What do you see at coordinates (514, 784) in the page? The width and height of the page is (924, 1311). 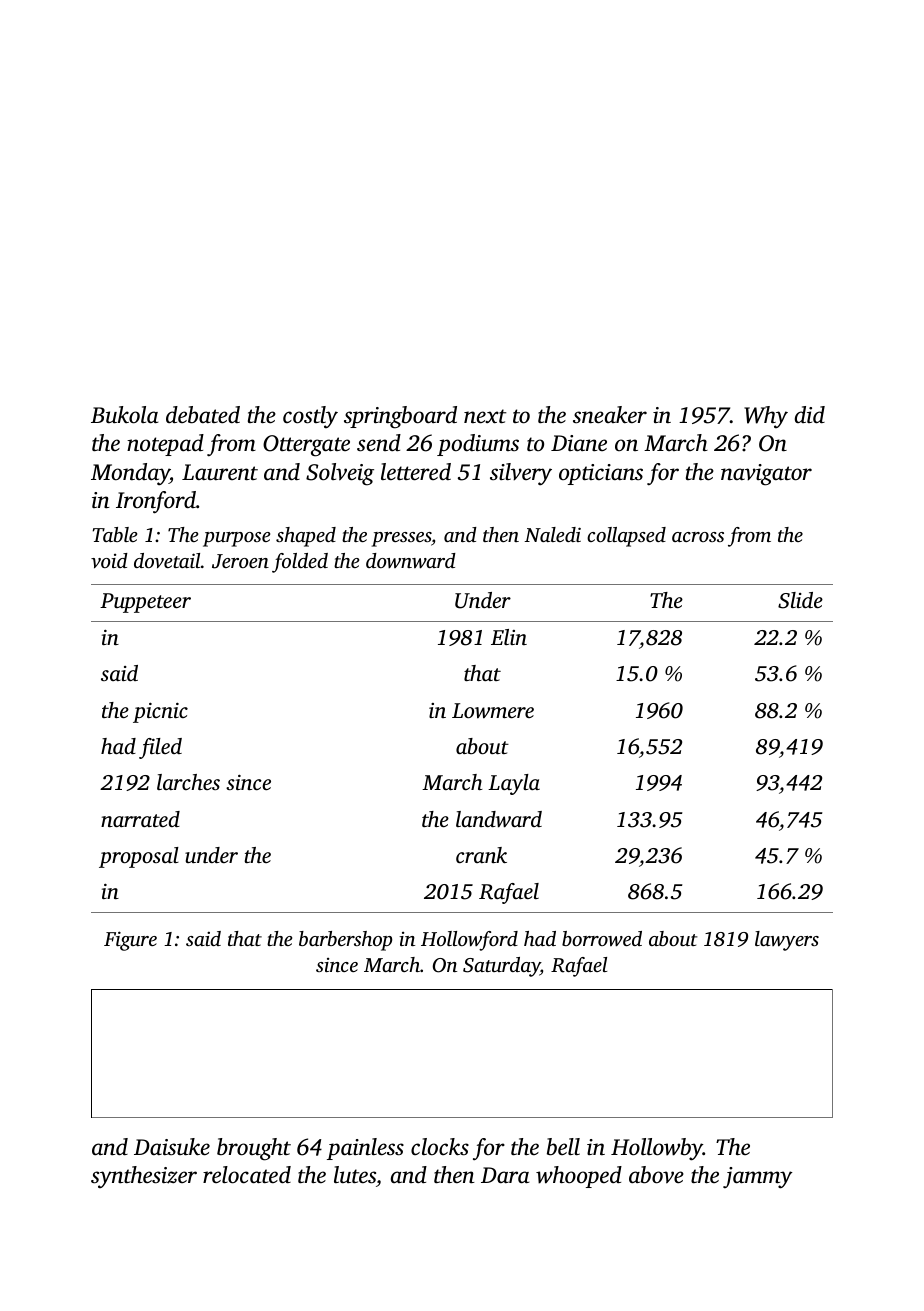 I see `Layla` at bounding box center [514, 784].
